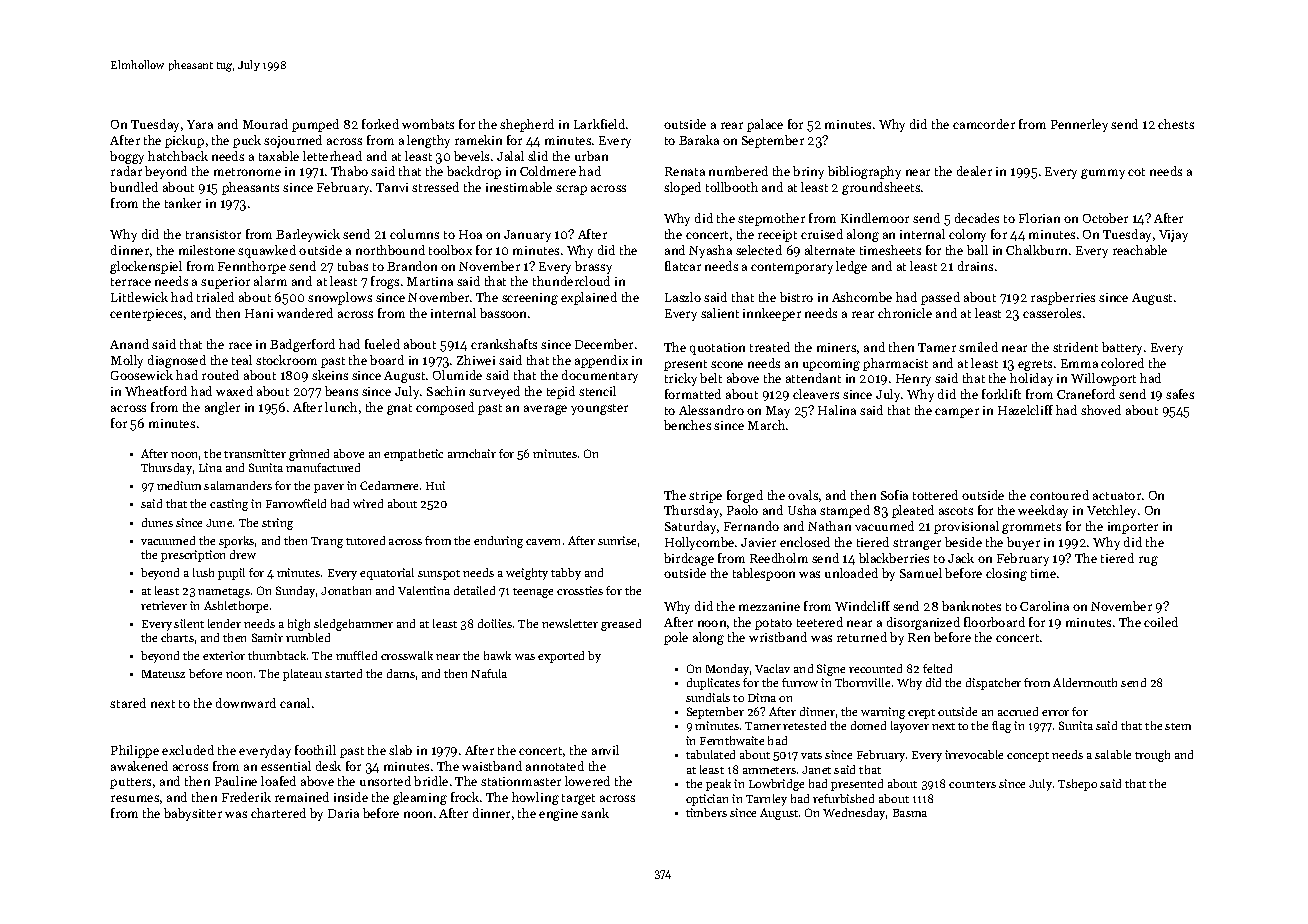 This page has width=1308, height=924. I want to click on chests, so click(1176, 124).
